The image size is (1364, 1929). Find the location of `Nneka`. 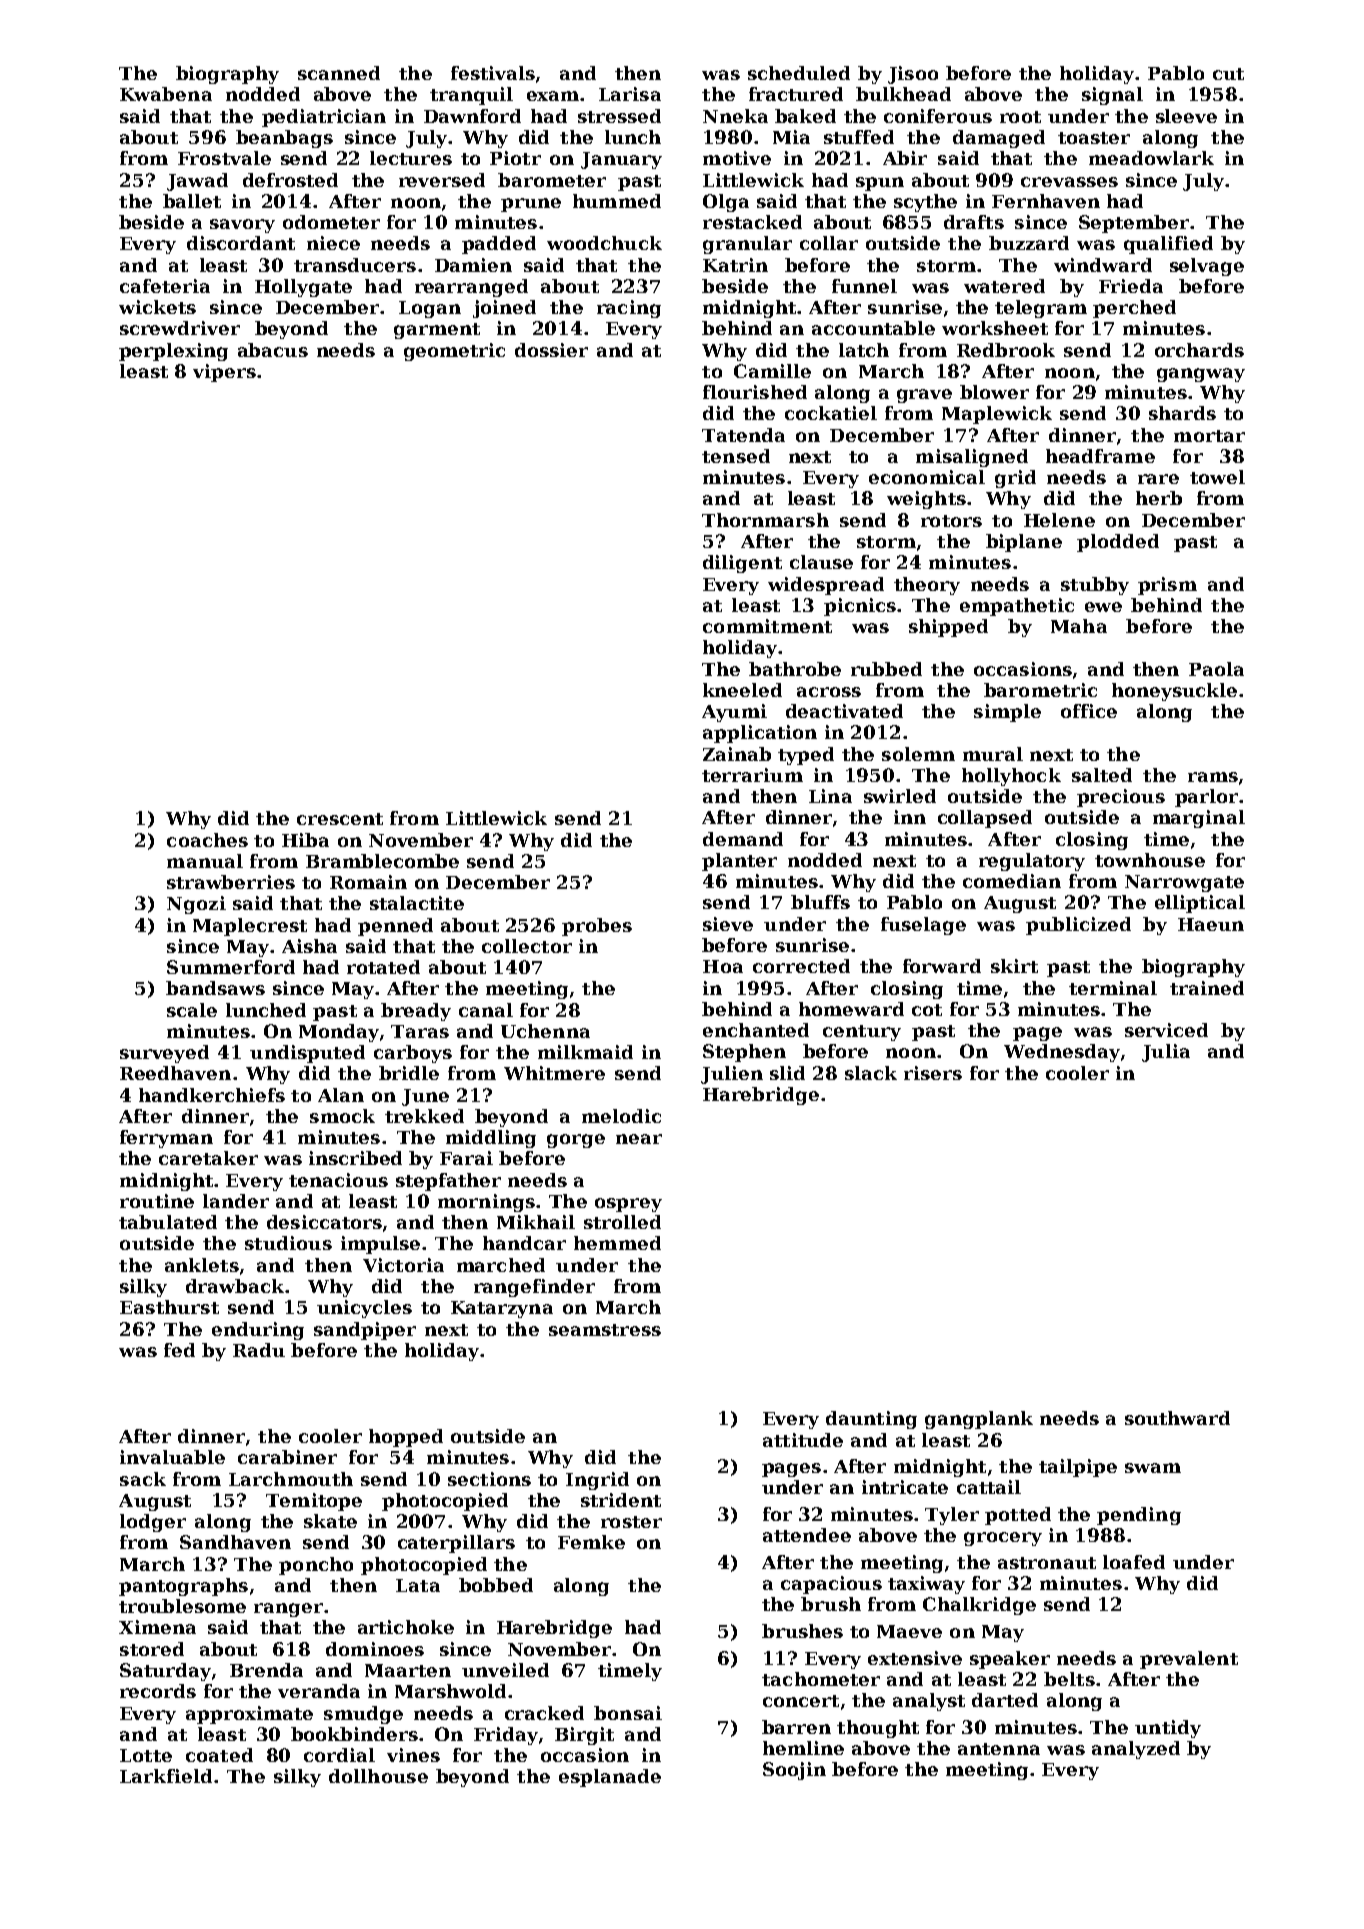

Nneka is located at coordinates (735, 116).
